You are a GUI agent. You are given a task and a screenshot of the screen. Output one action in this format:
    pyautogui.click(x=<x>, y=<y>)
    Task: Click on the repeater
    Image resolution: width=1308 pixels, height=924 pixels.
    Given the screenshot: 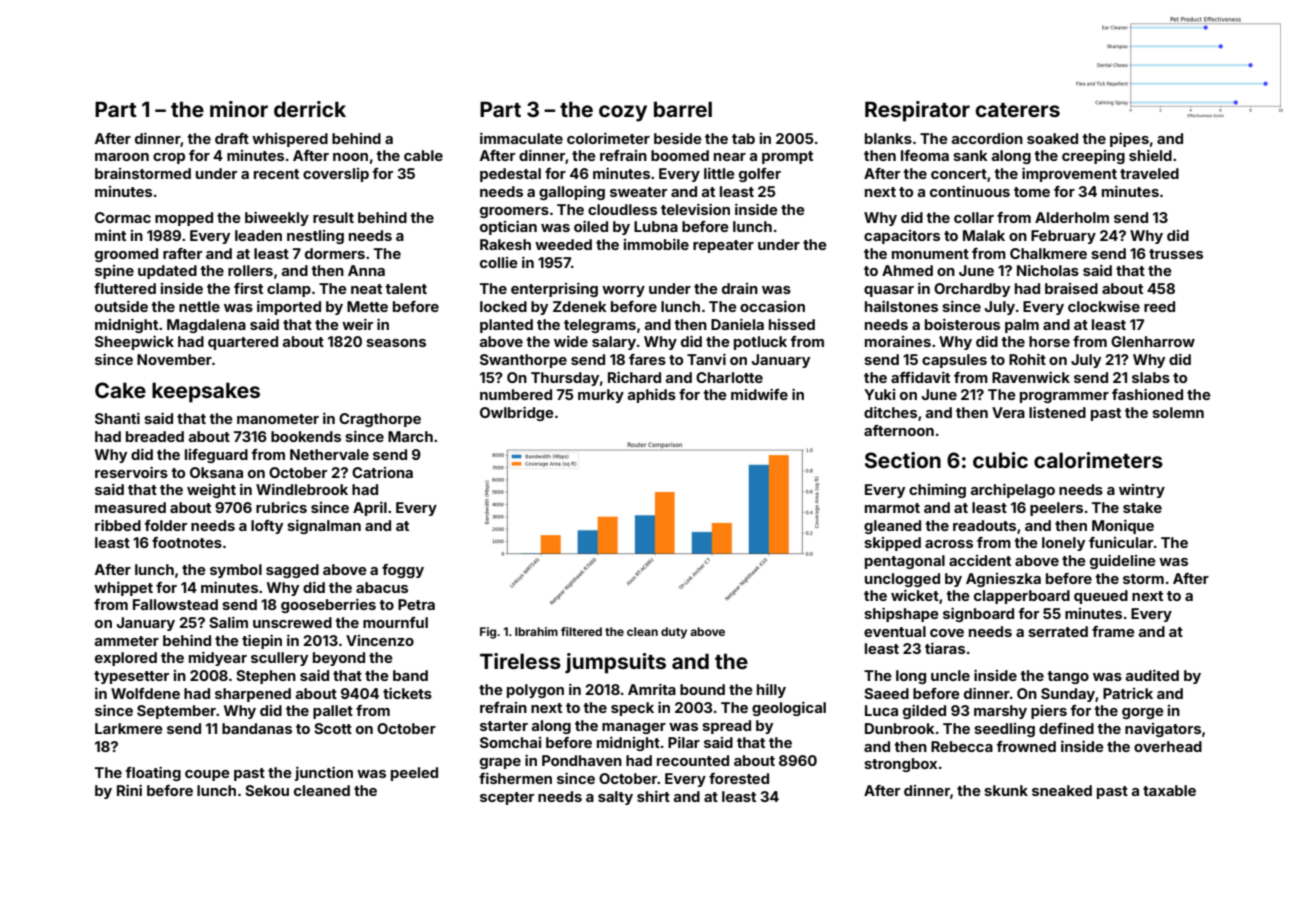 What is the action you would take?
    pyautogui.click(x=723, y=246)
